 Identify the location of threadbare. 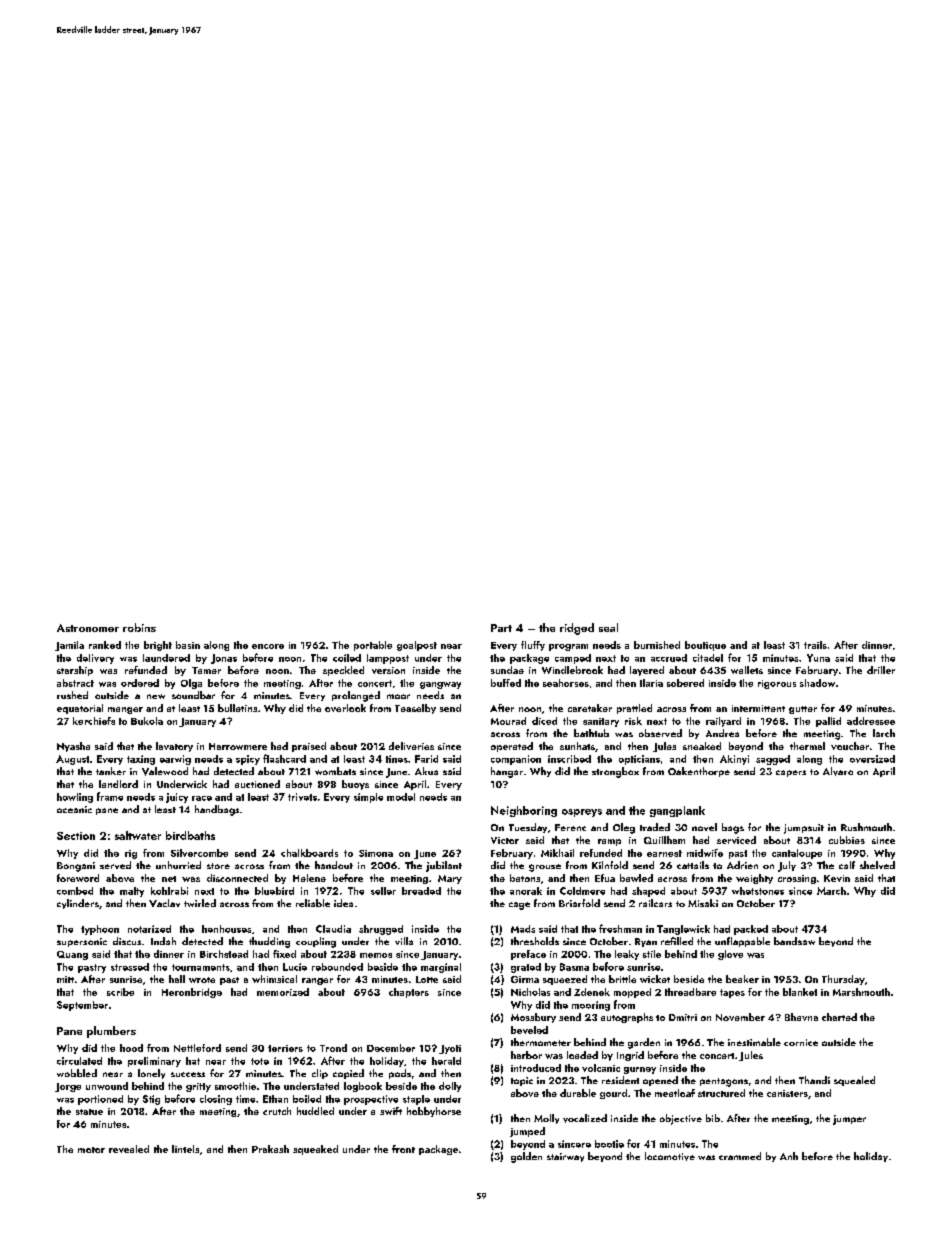
(690, 992).
